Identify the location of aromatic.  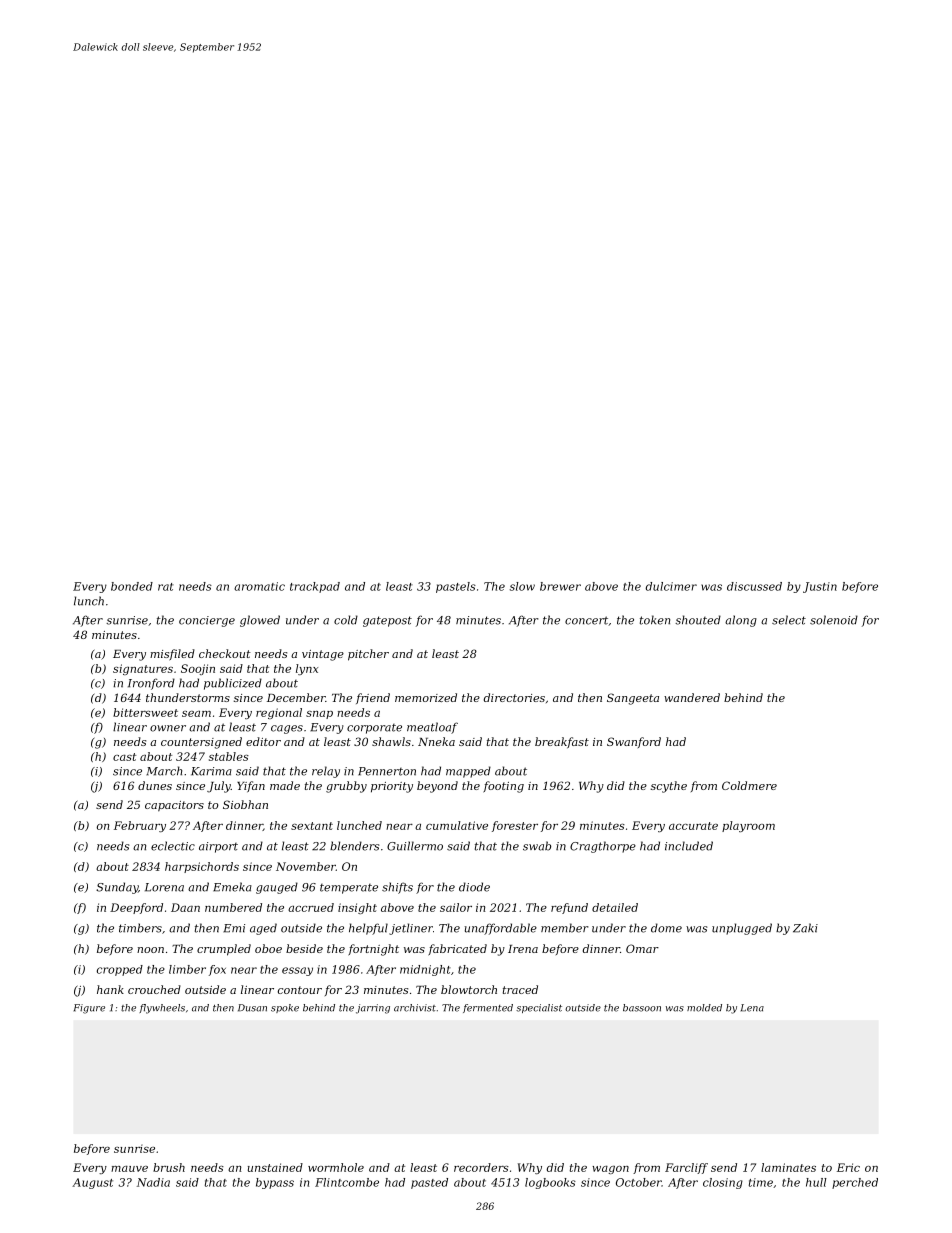
(259, 586).
